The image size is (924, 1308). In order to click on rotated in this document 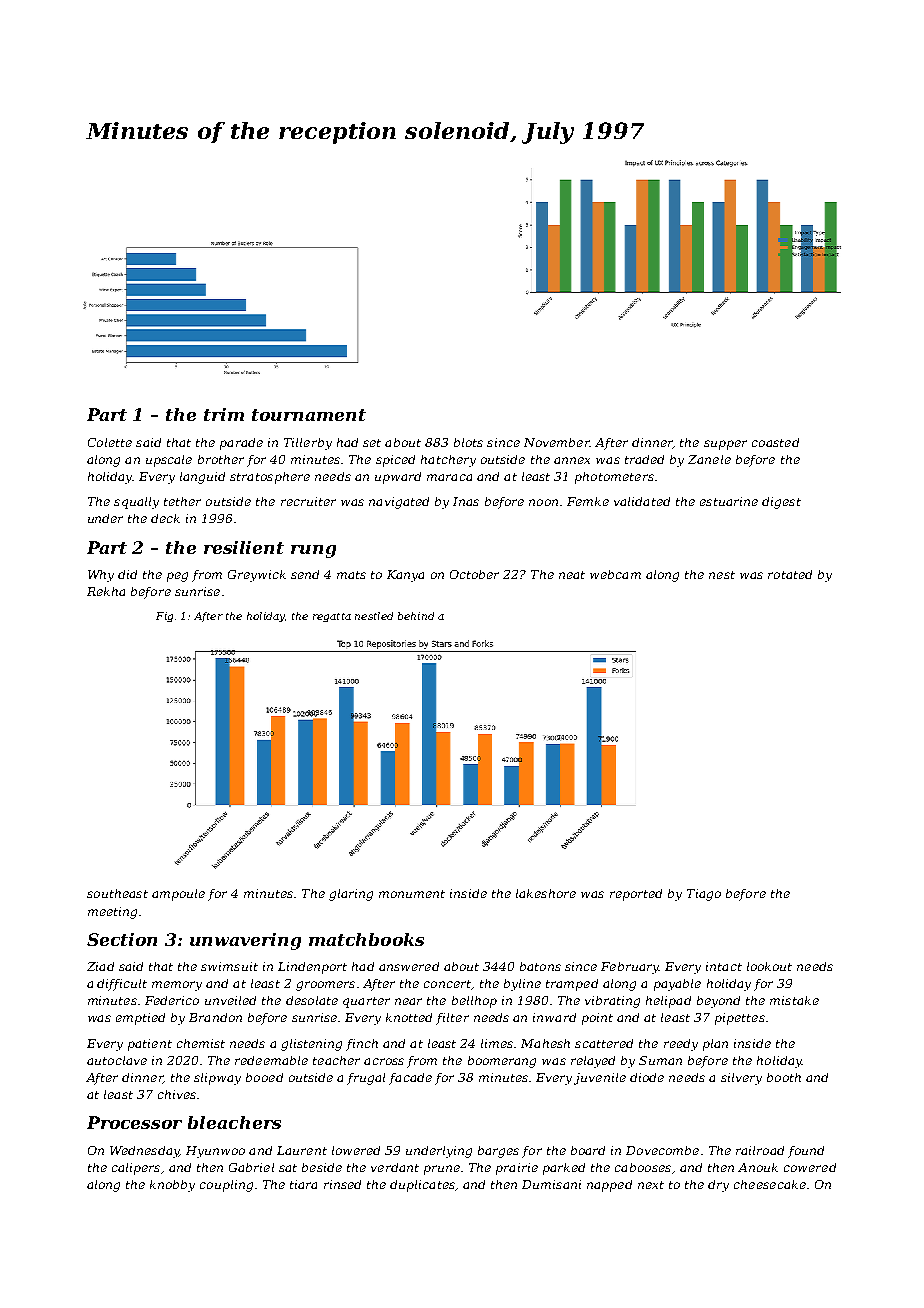, I will do `click(790, 574)`.
